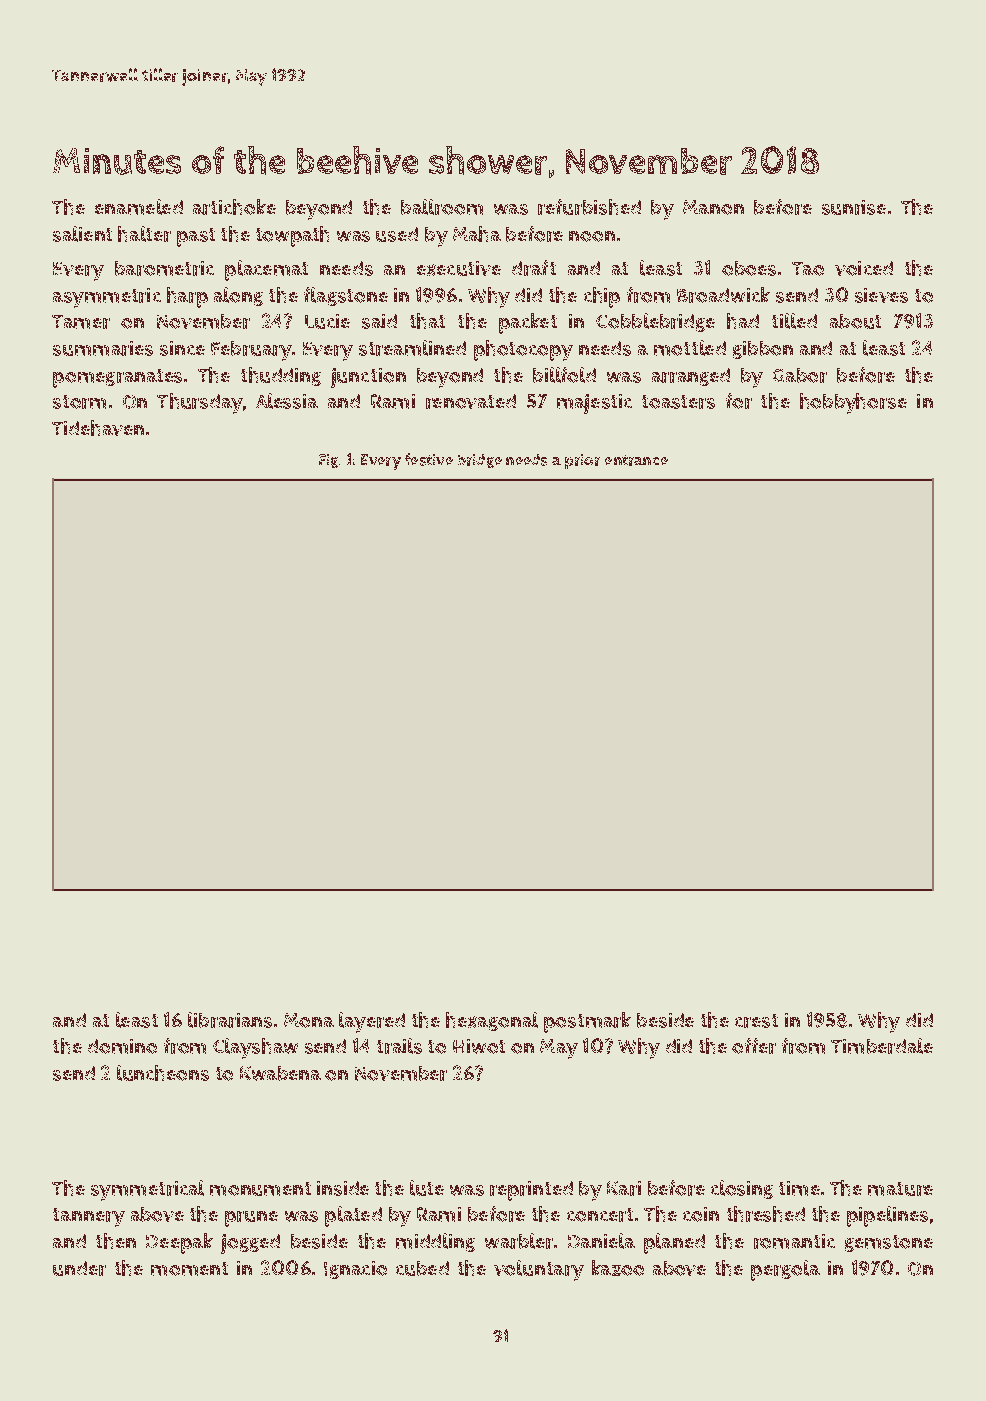 This screenshot has height=1401, width=986. What do you see at coordinates (600, 1215) in the screenshot?
I see `concert` at bounding box center [600, 1215].
